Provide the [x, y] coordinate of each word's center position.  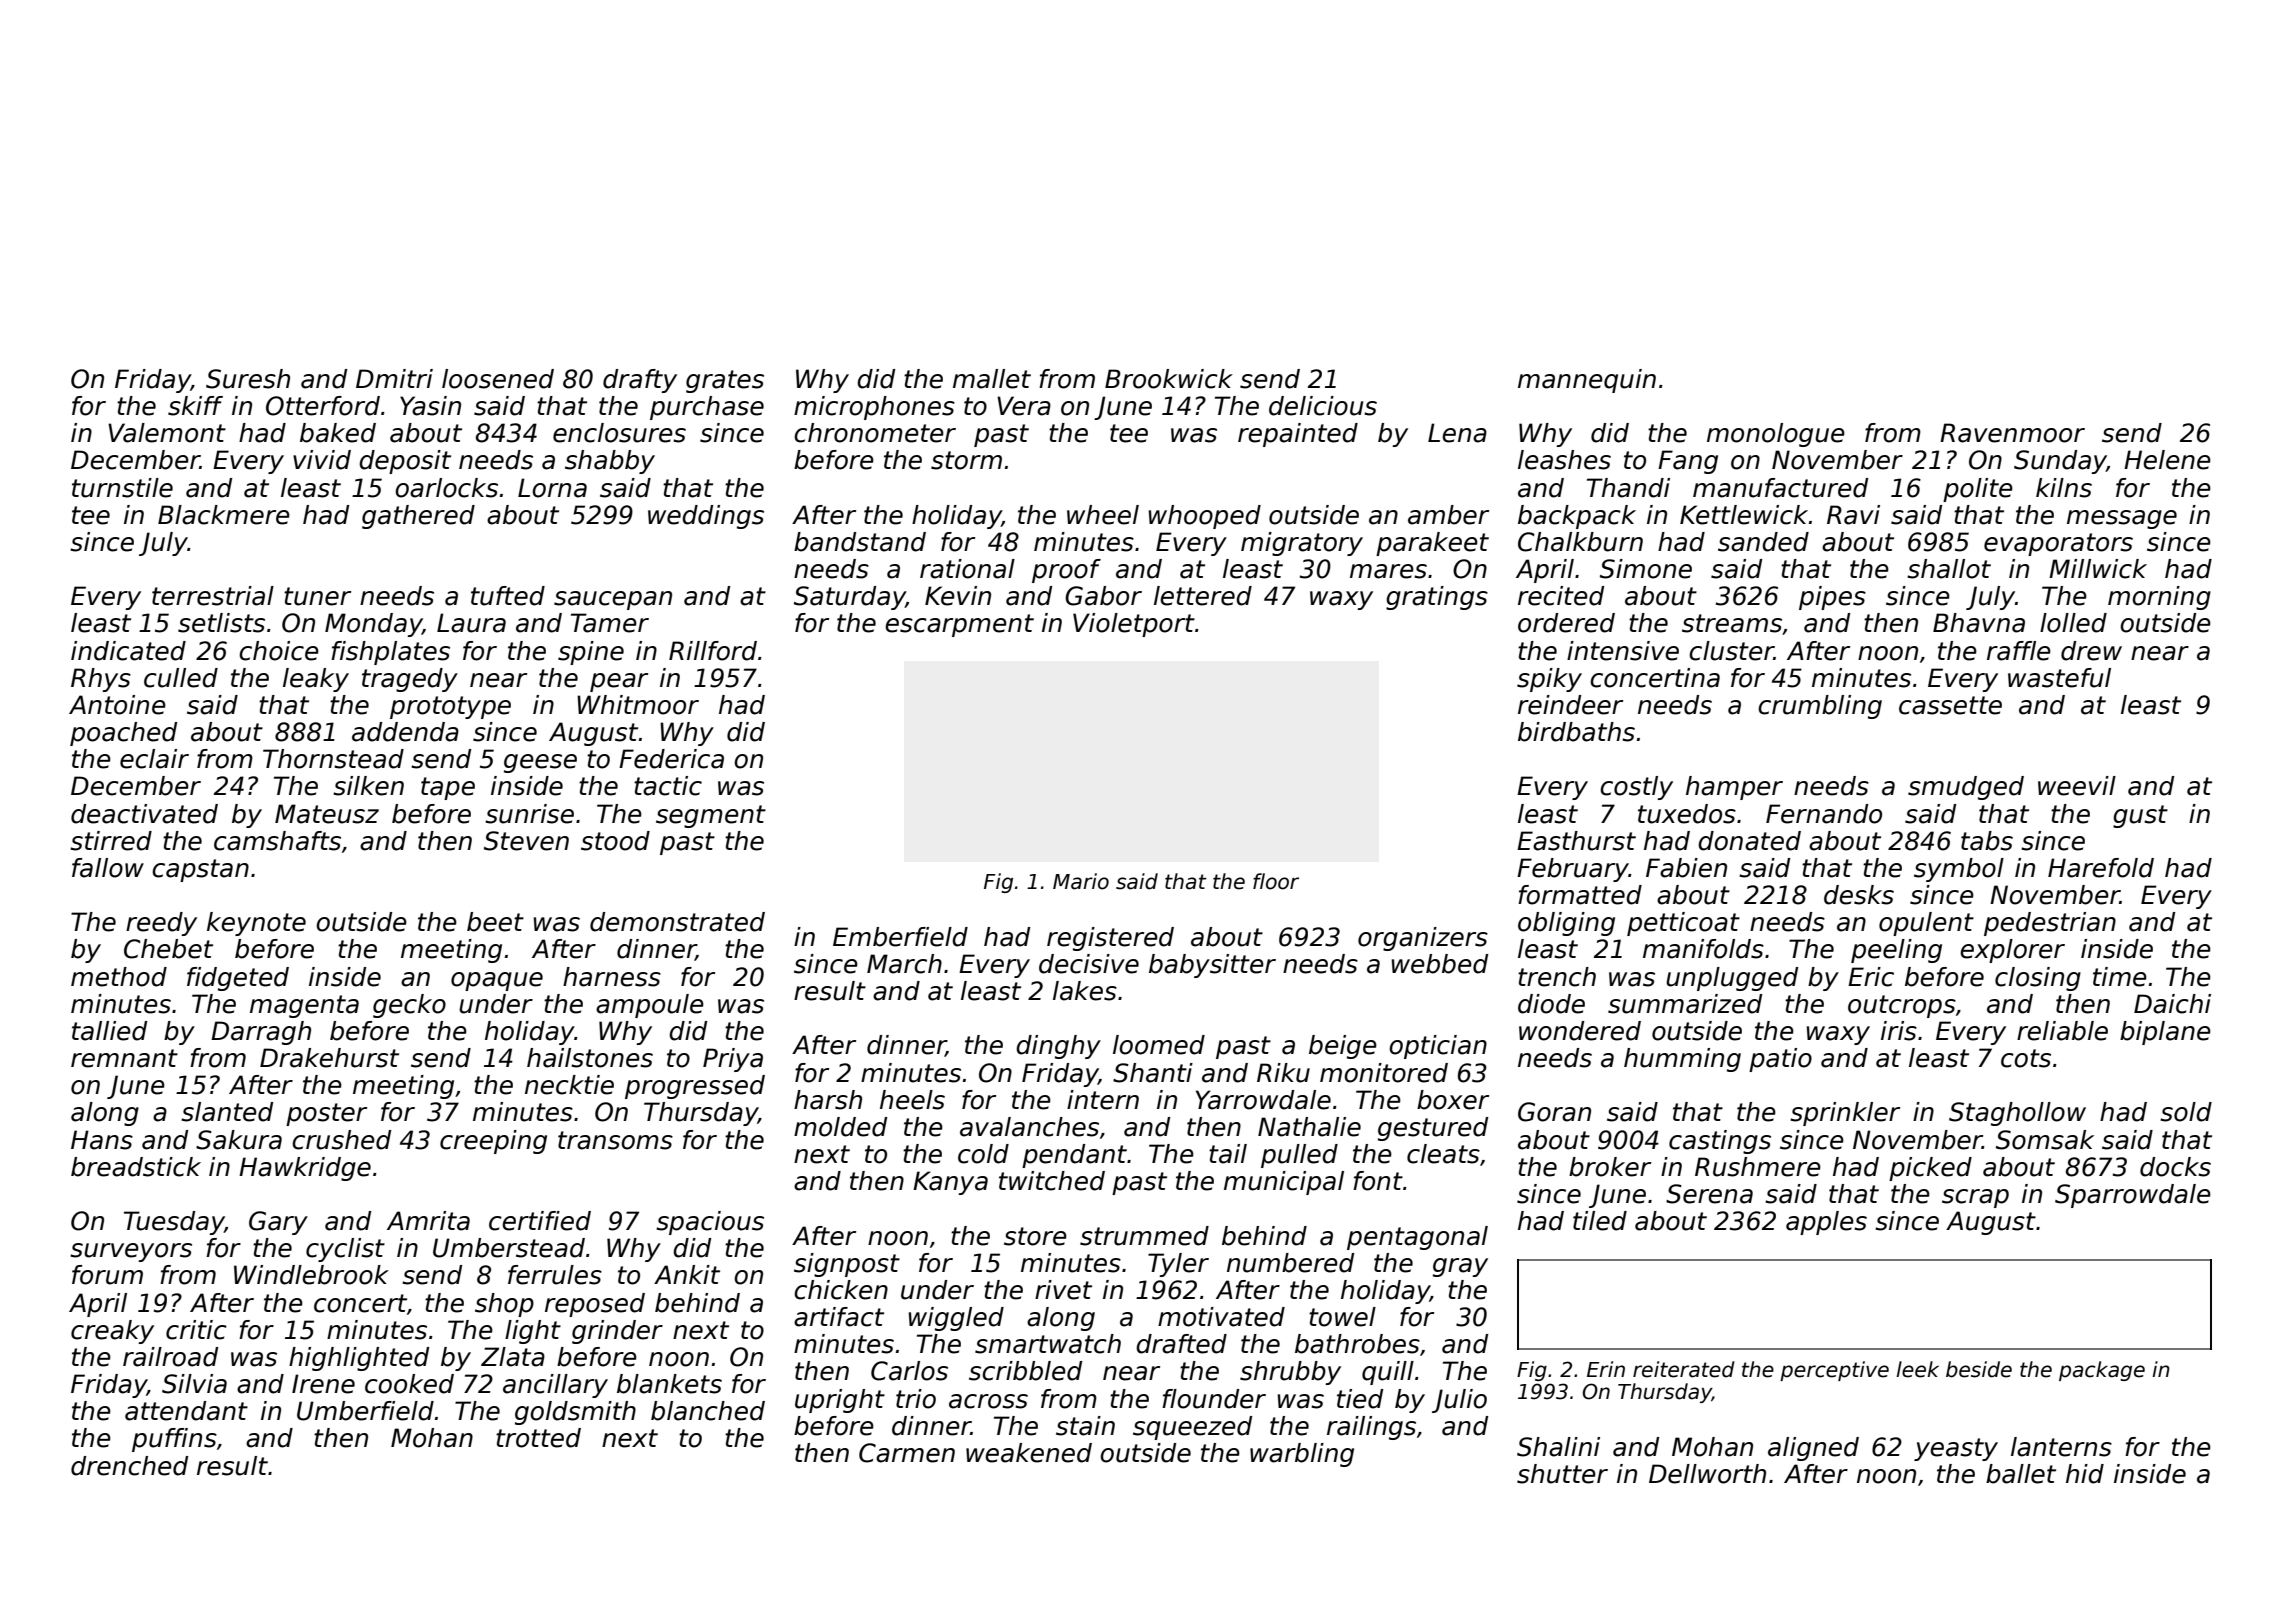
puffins [174, 1440]
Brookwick [1169, 379]
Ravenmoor [2012, 433]
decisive [1089, 964]
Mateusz [327, 814]
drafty [640, 381]
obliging [1566, 924]
